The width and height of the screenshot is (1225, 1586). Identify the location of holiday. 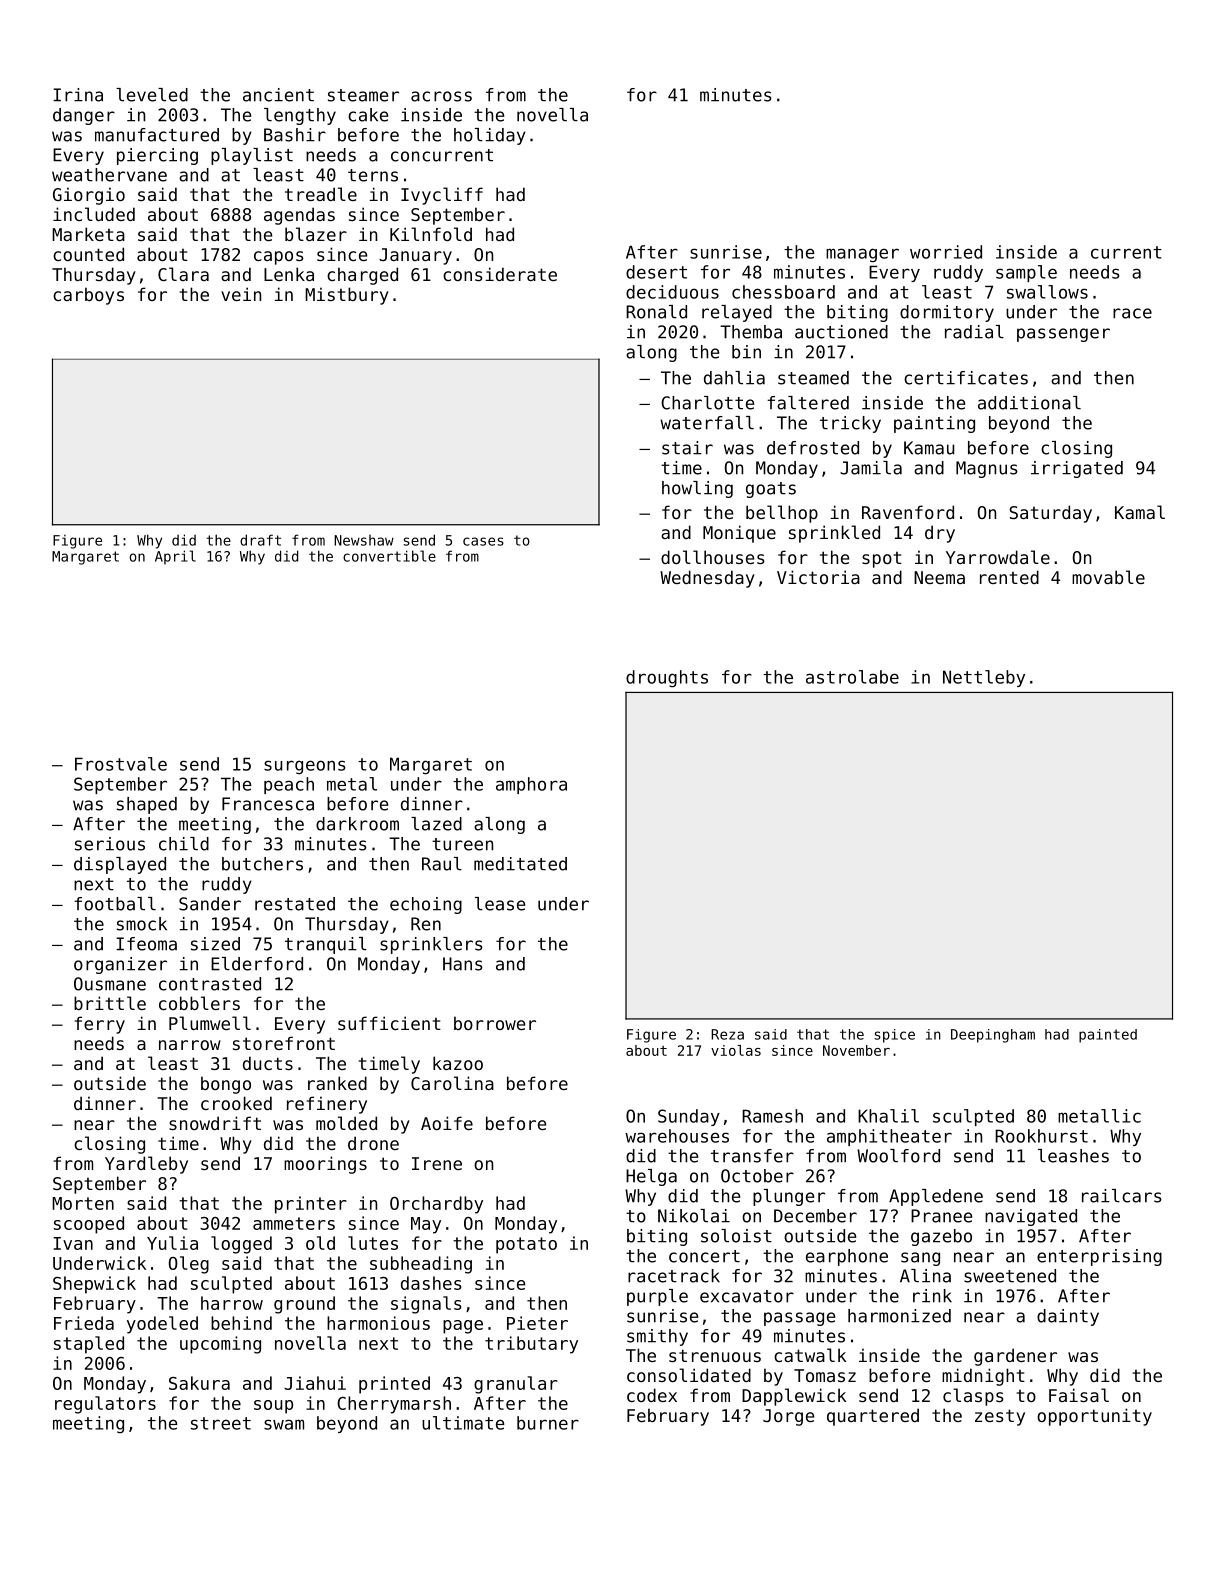
(490, 136).
